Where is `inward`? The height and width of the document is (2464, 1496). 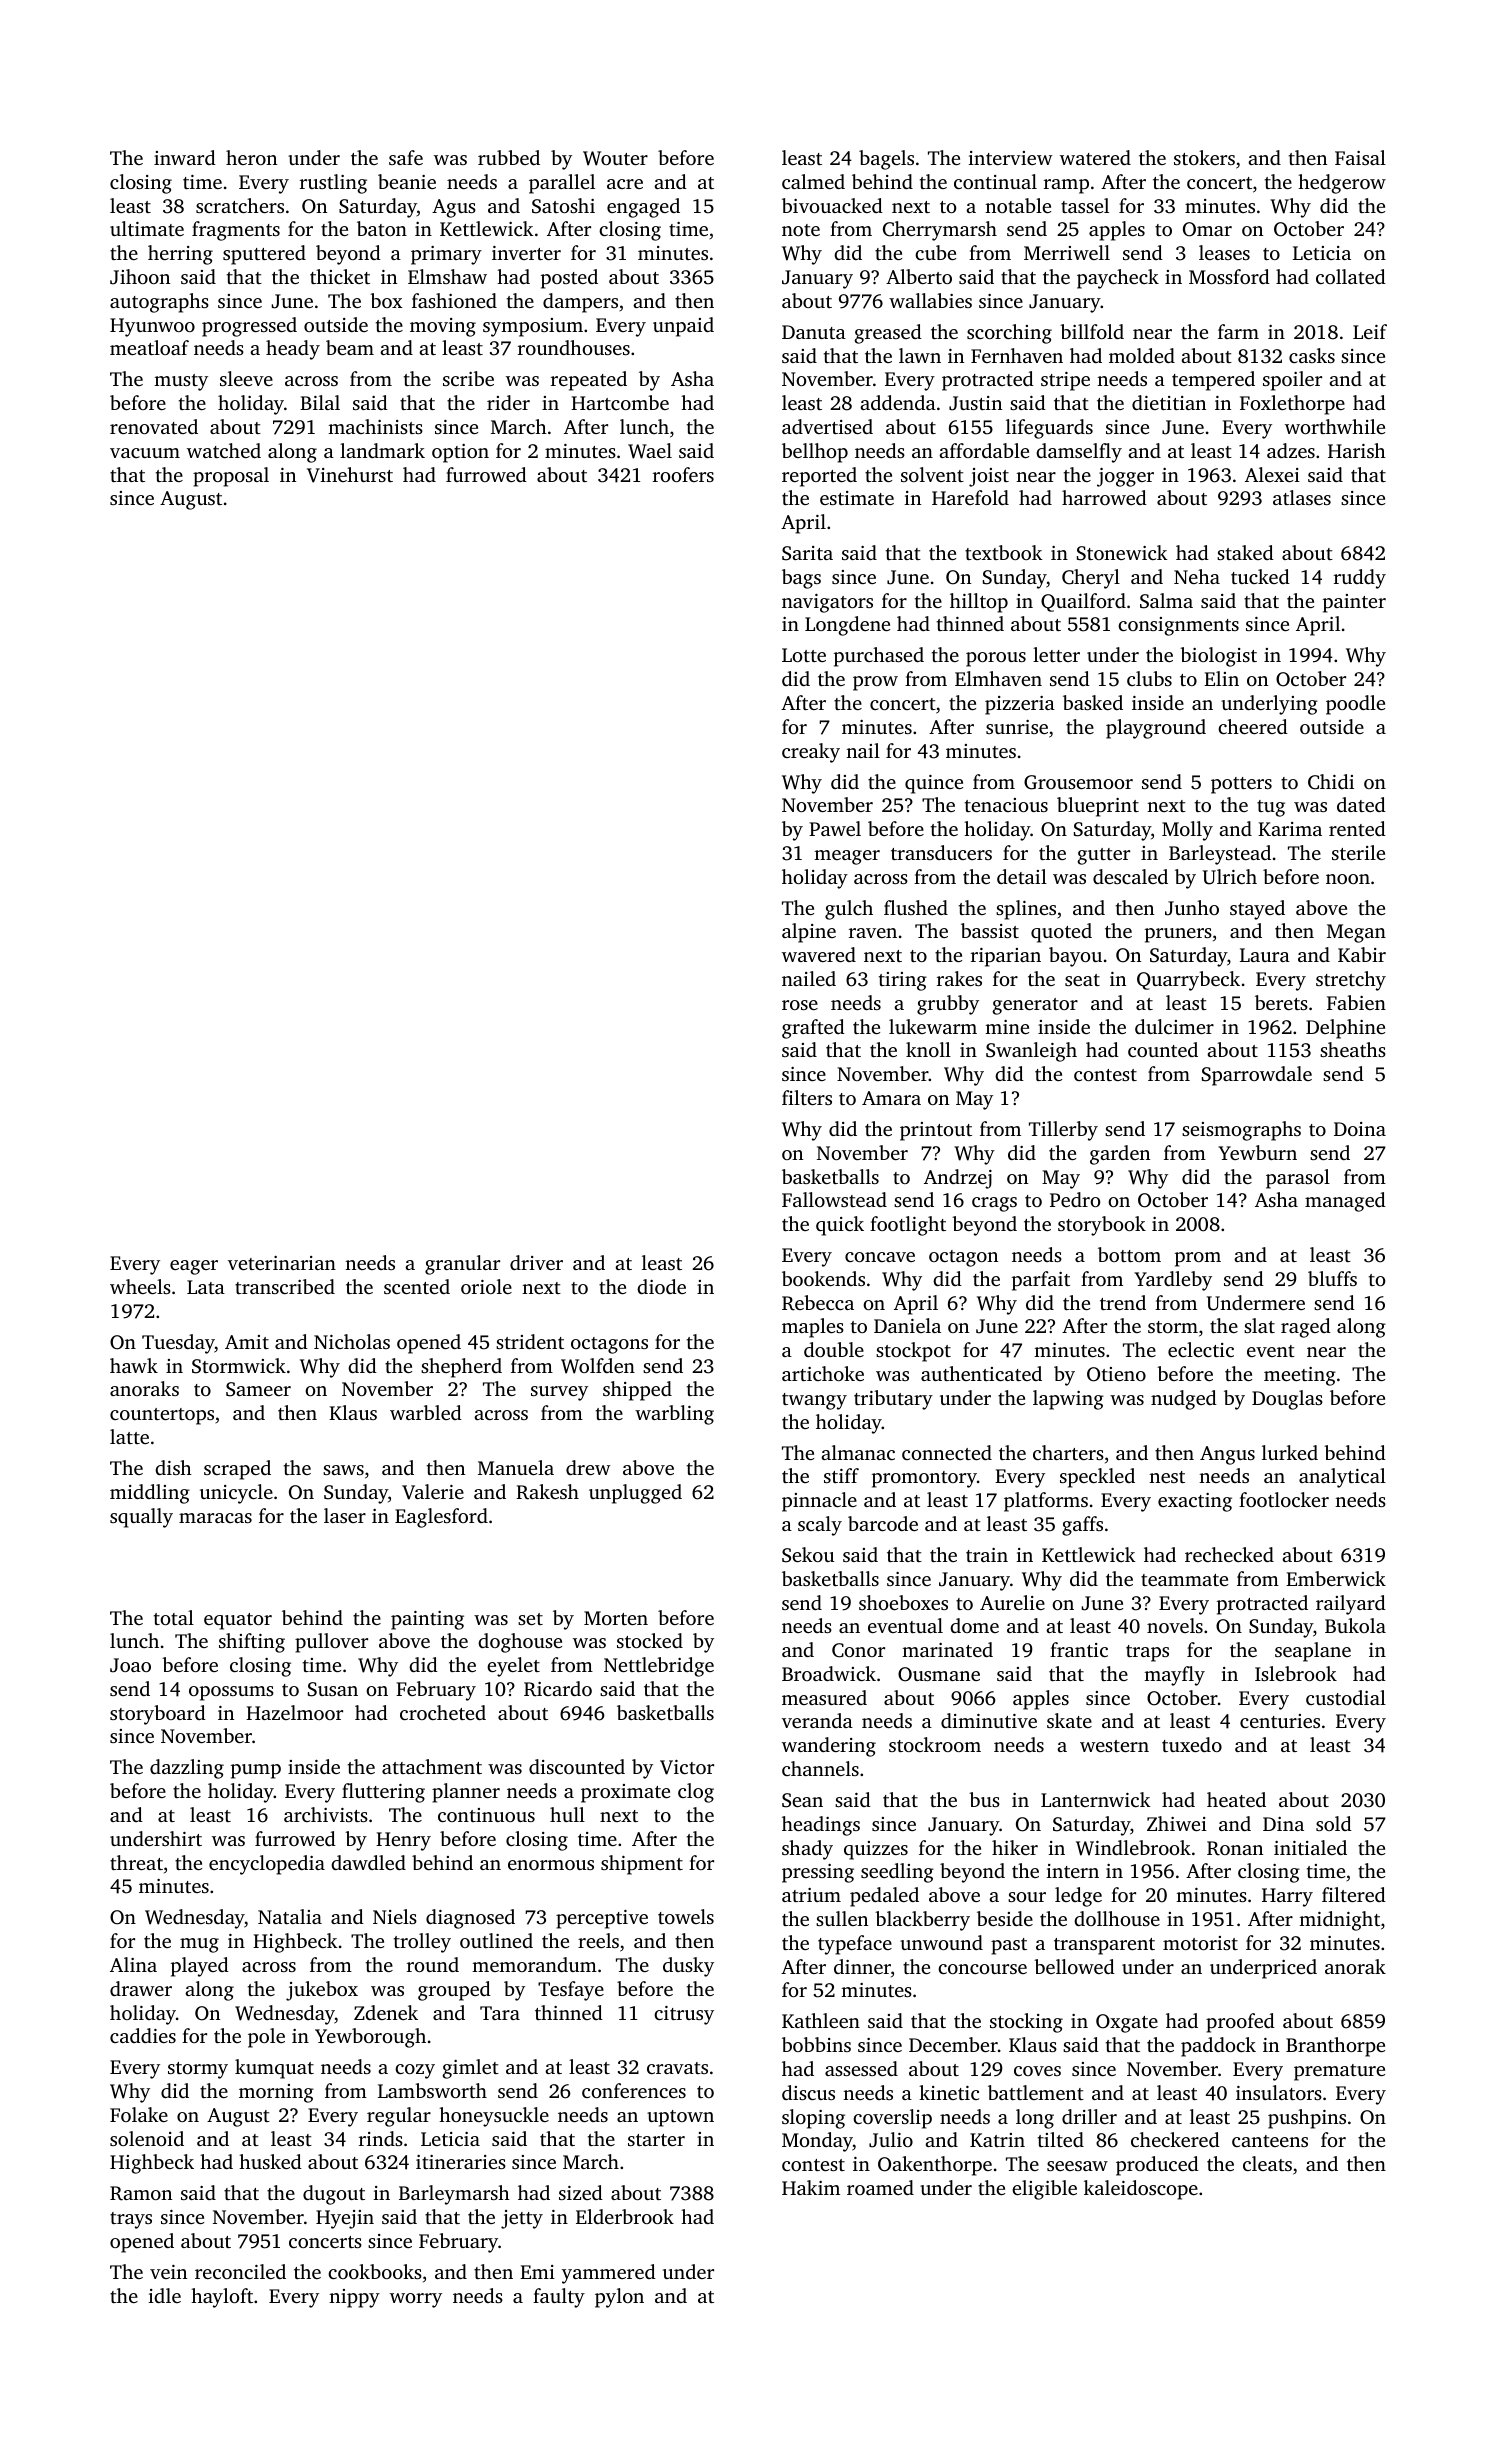
inward is located at coordinates (185, 157).
